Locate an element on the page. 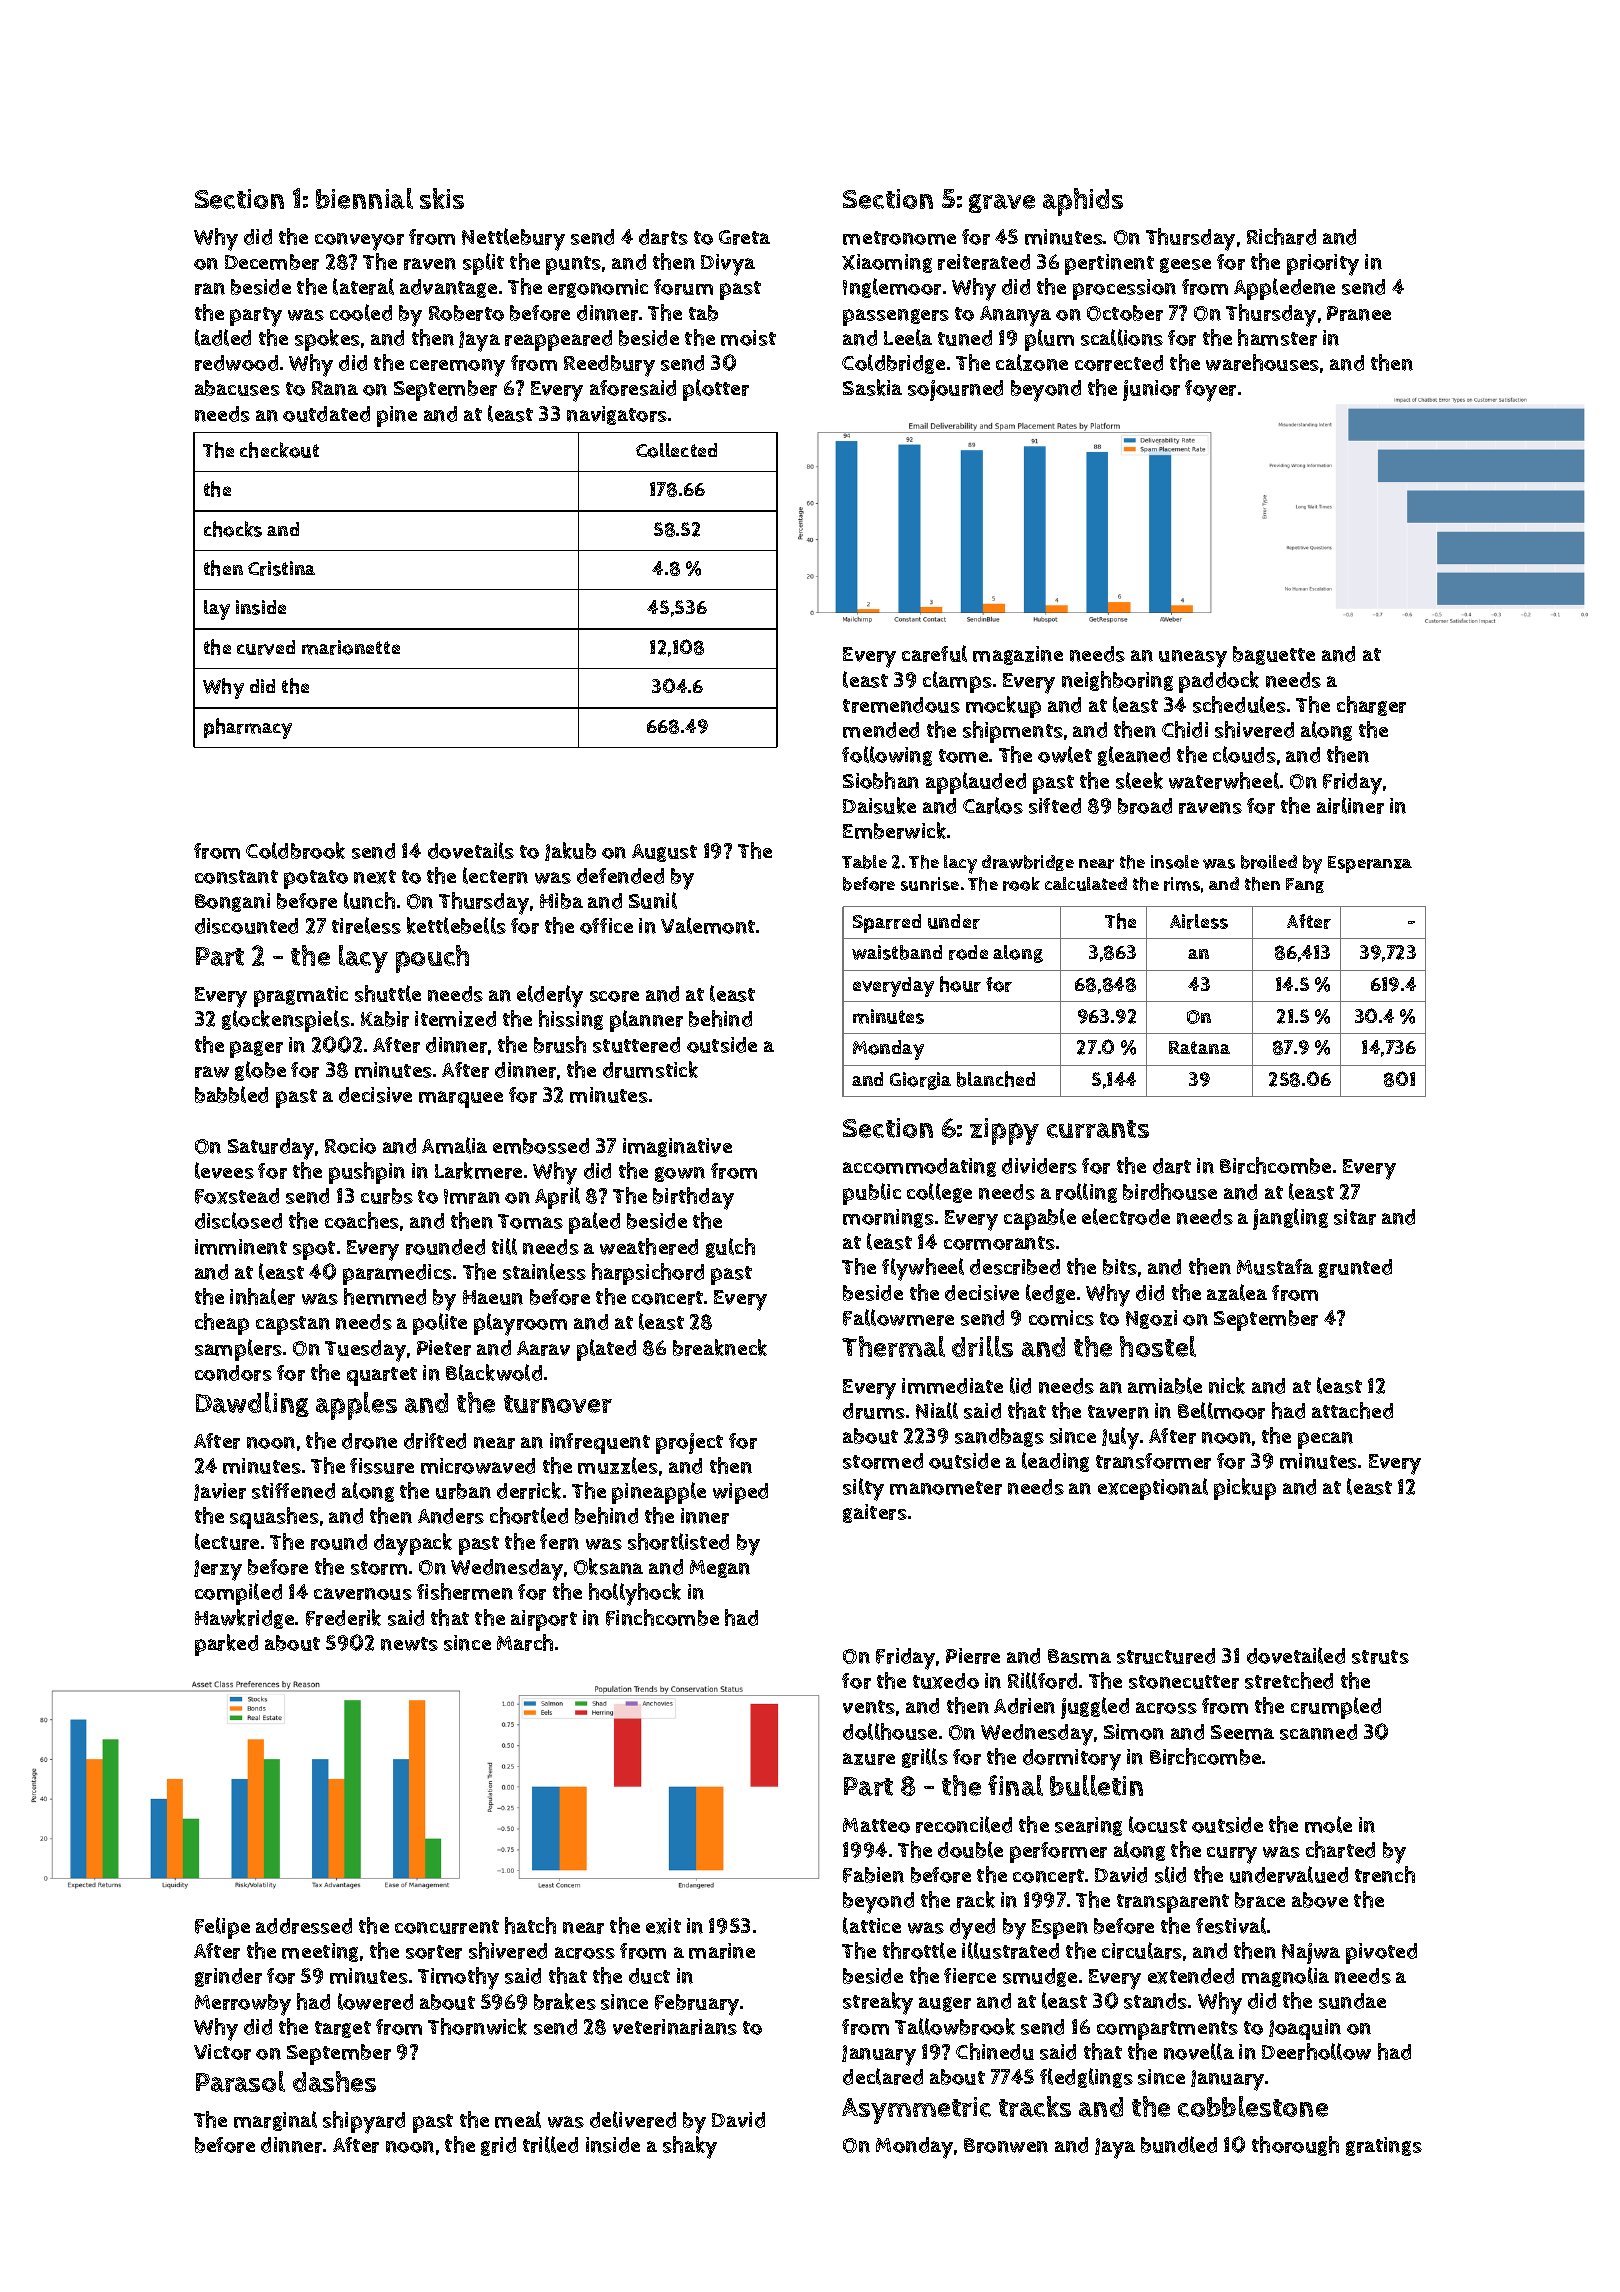 The height and width of the document is (2292, 1620). ceremony is located at coordinates (457, 368).
